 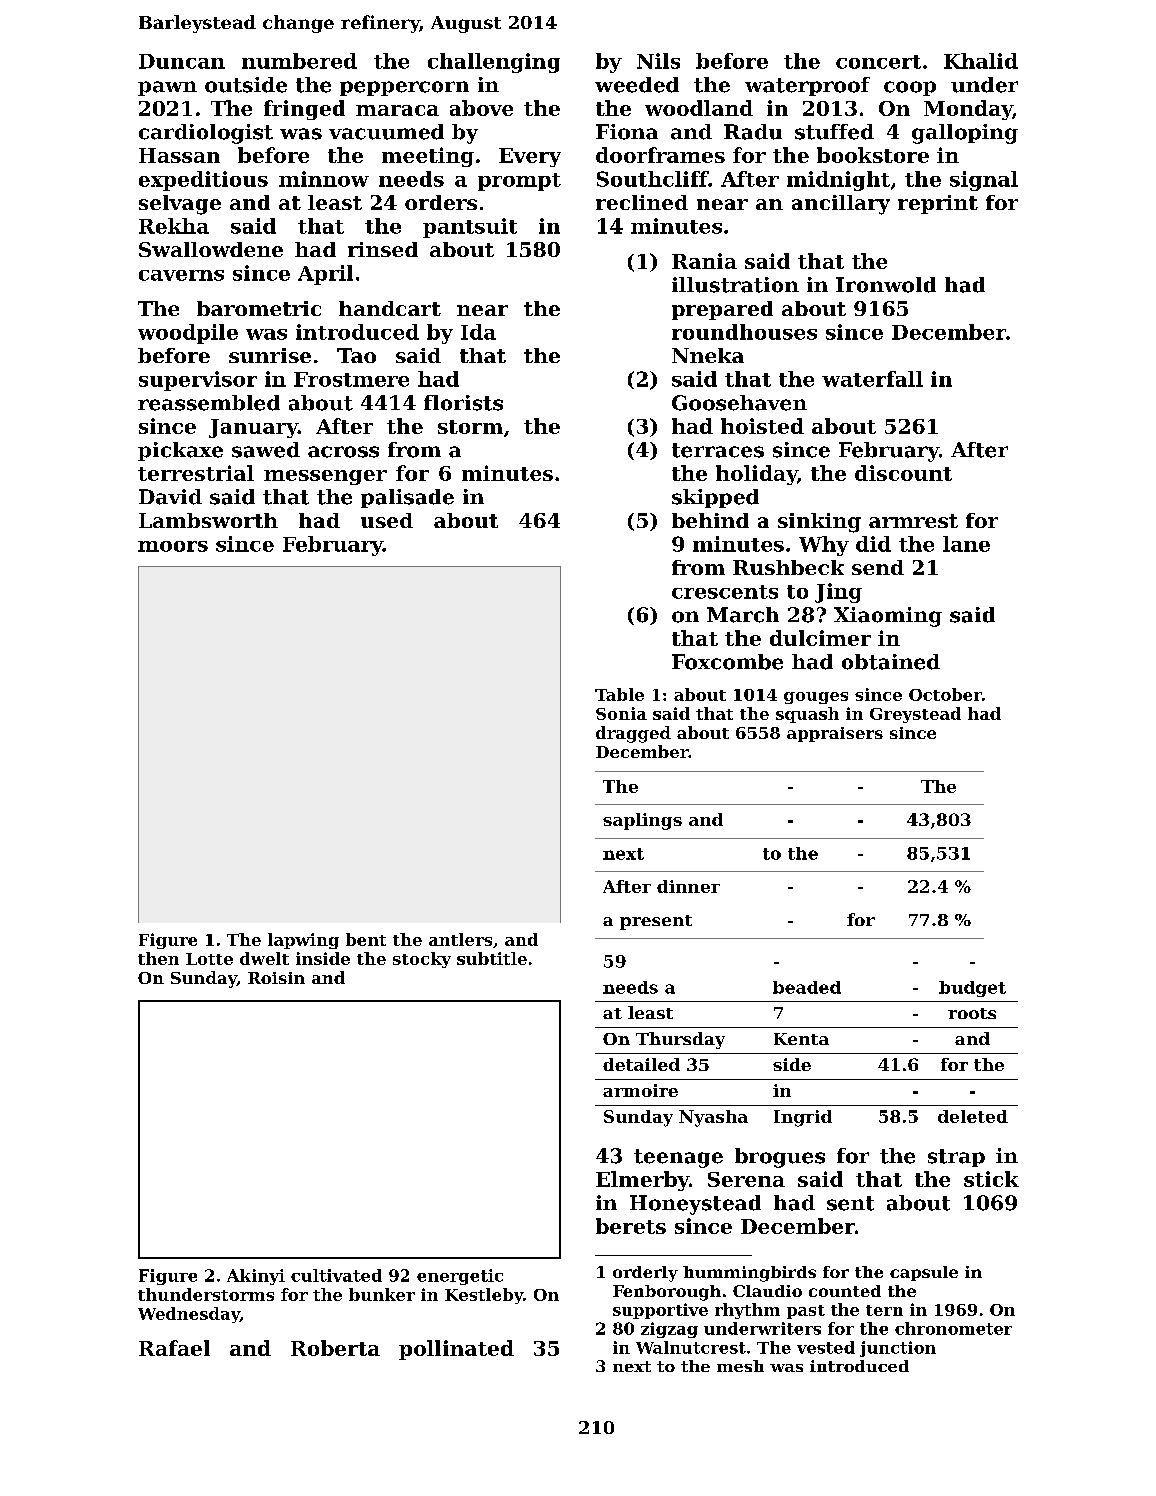 I want to click on October, so click(x=945, y=694).
